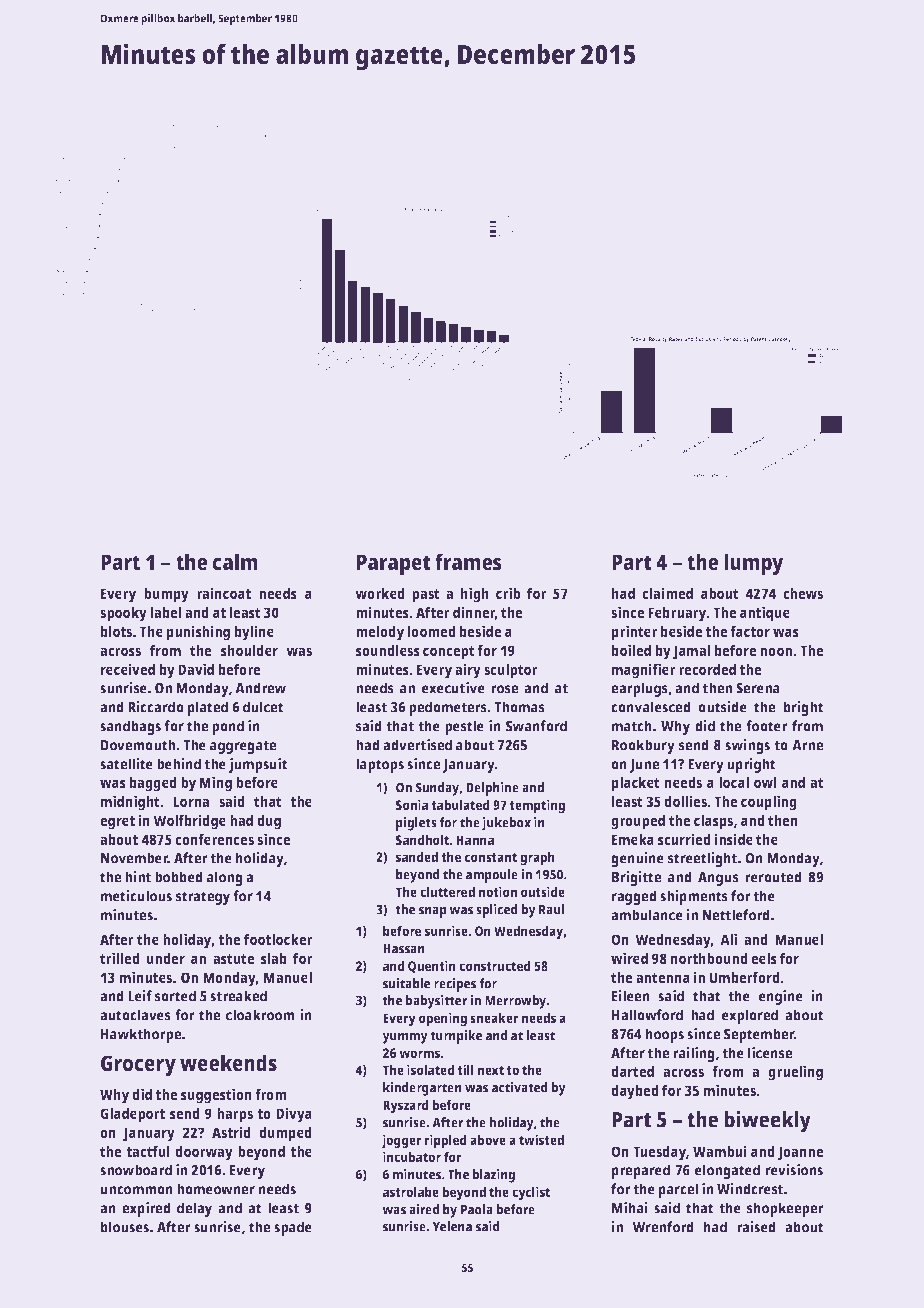  Describe the element at coordinates (452, 1226) in the screenshot. I see `Yelena` at that location.
